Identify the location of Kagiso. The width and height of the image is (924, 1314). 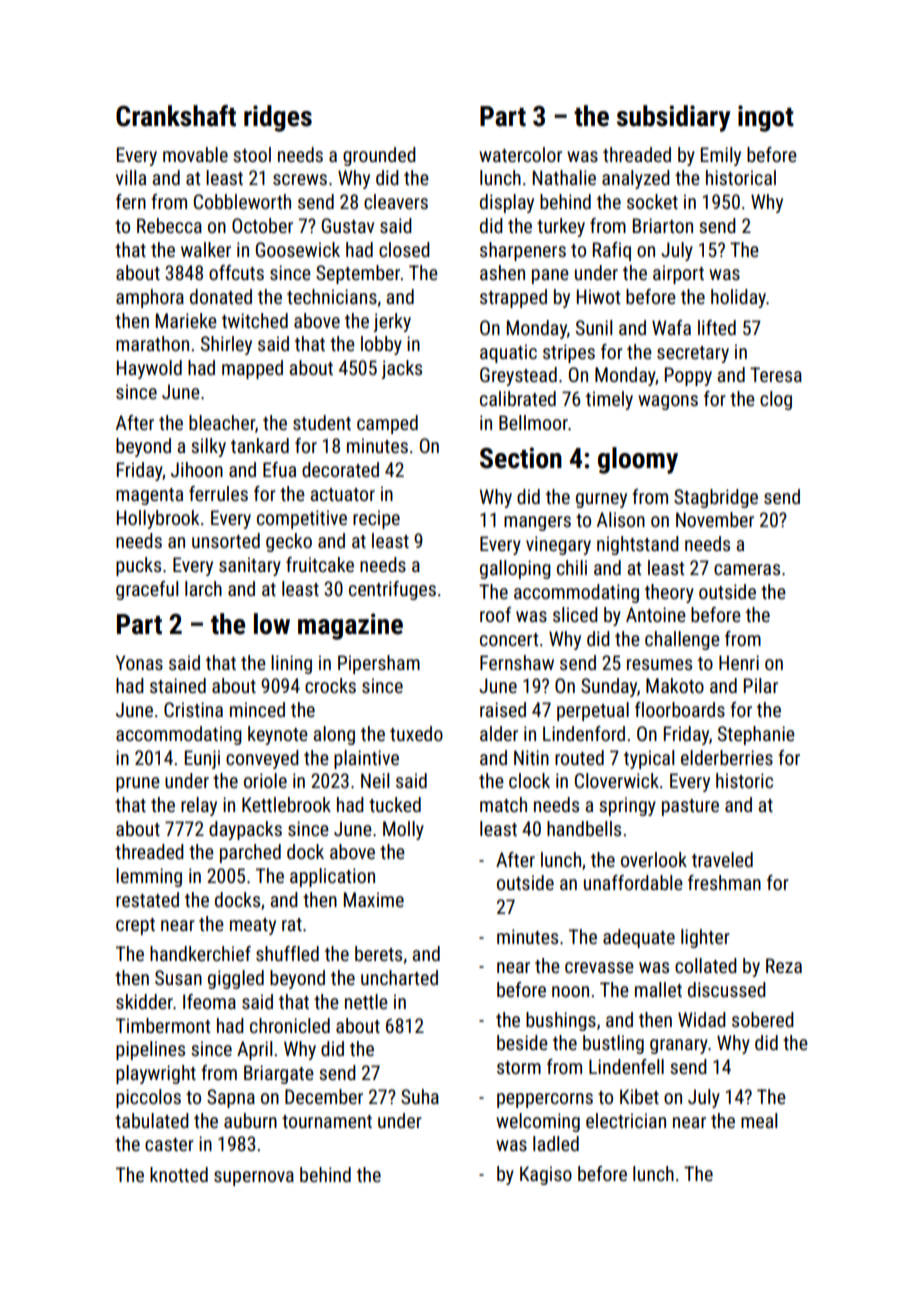
(546, 1175).
